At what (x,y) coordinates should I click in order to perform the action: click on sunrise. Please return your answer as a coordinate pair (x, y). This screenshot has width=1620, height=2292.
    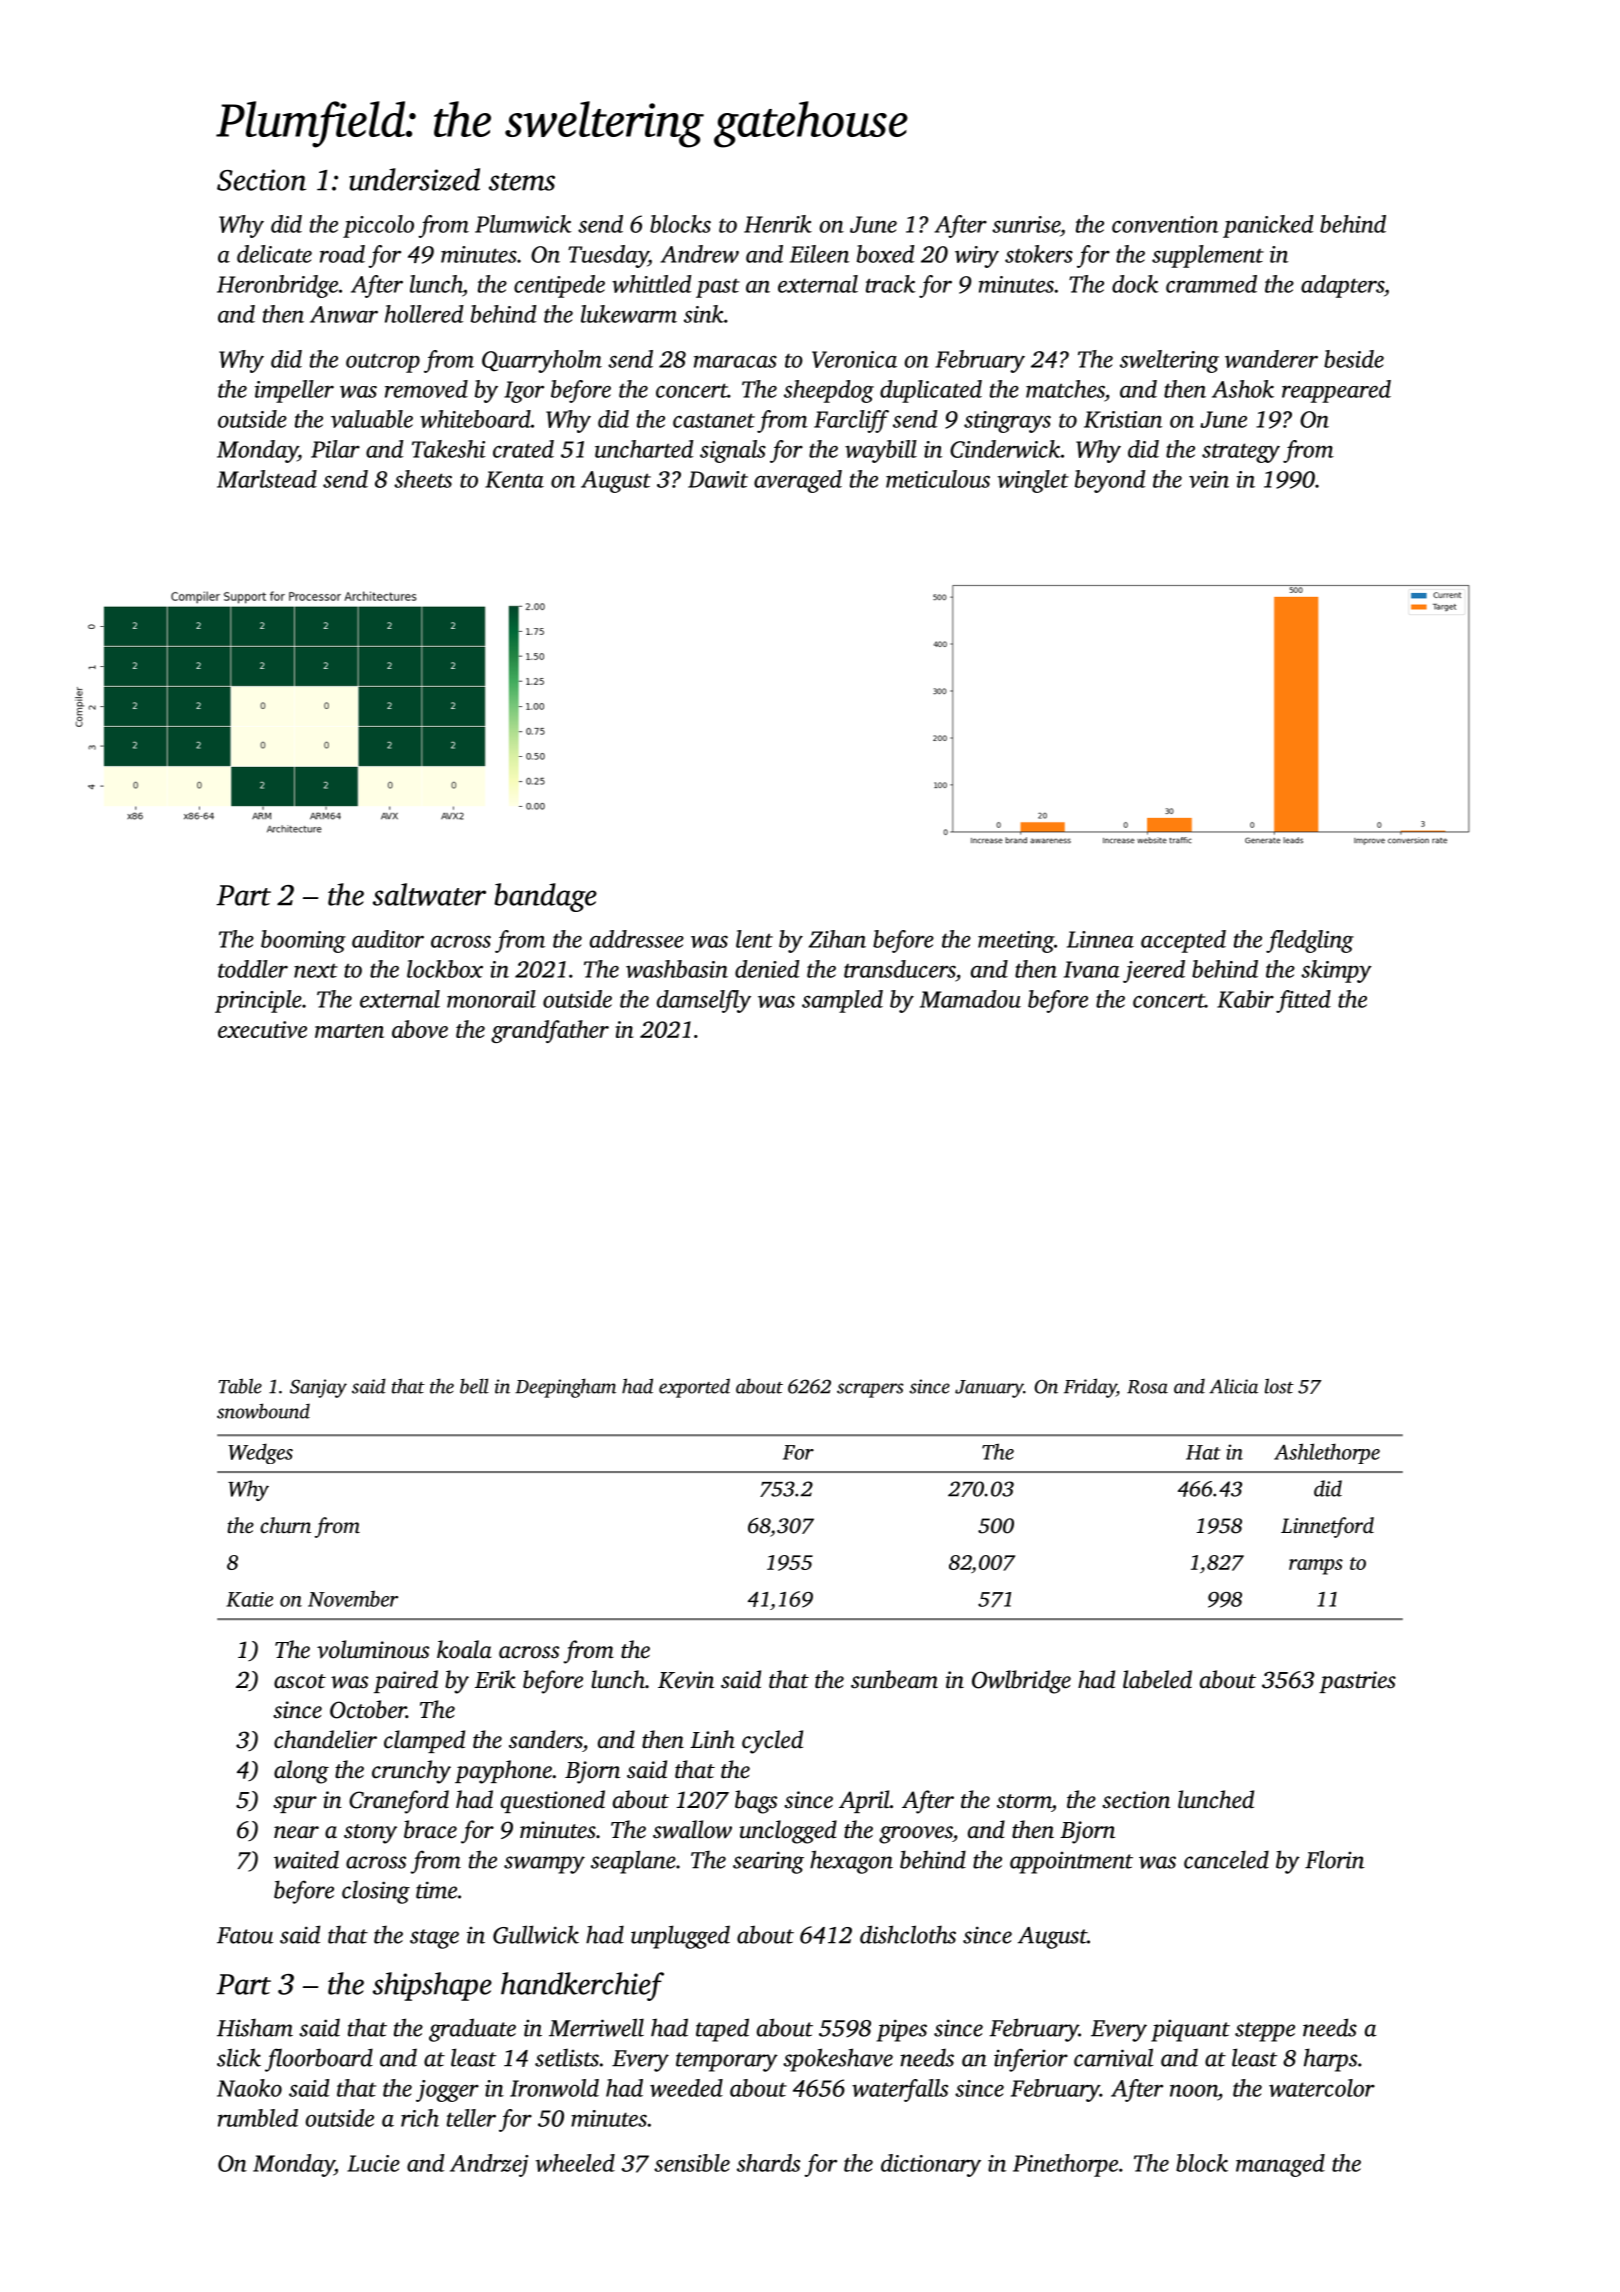
    Looking at the image, I should click on (1026, 224).
